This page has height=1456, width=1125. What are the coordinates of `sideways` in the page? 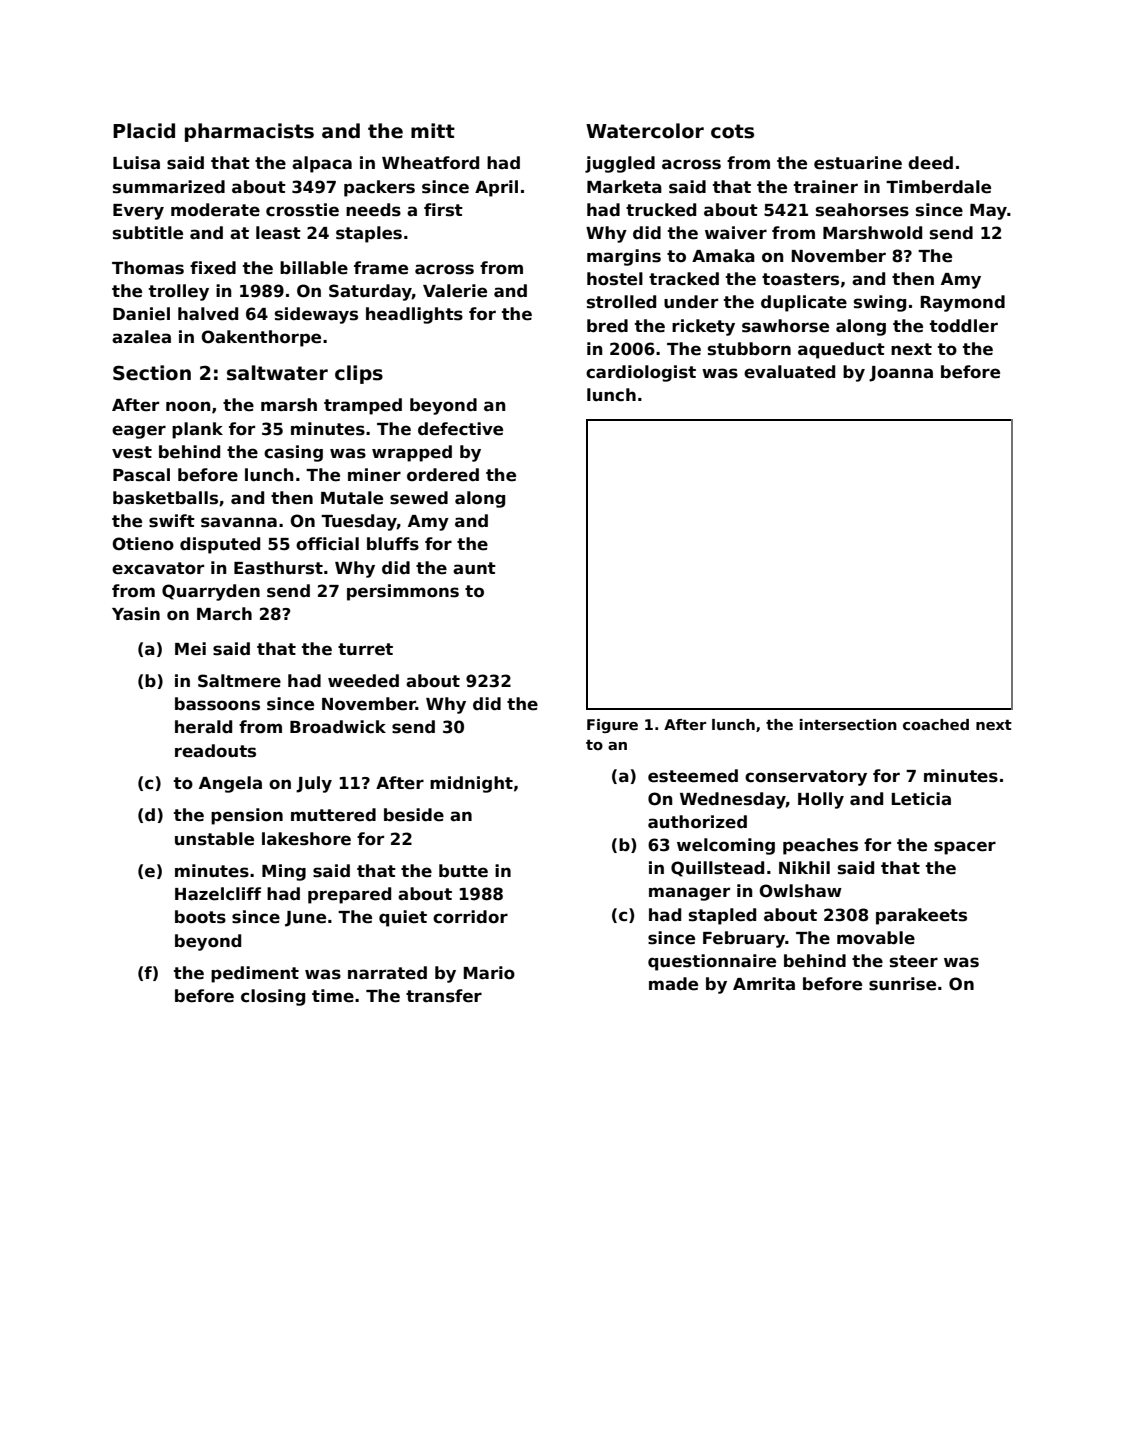 It's located at (316, 315).
